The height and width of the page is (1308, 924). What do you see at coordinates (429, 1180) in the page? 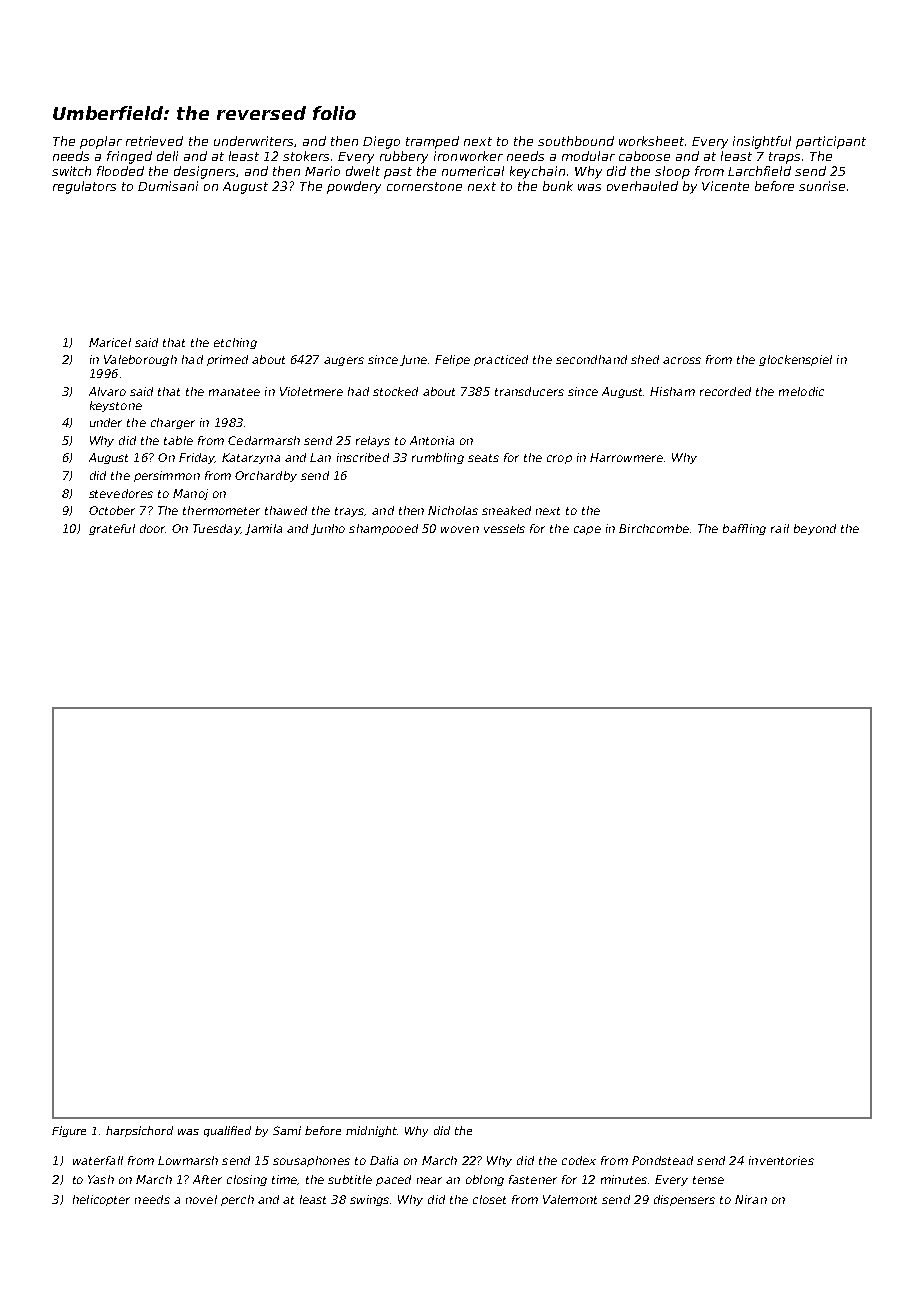
I see `near` at bounding box center [429, 1180].
